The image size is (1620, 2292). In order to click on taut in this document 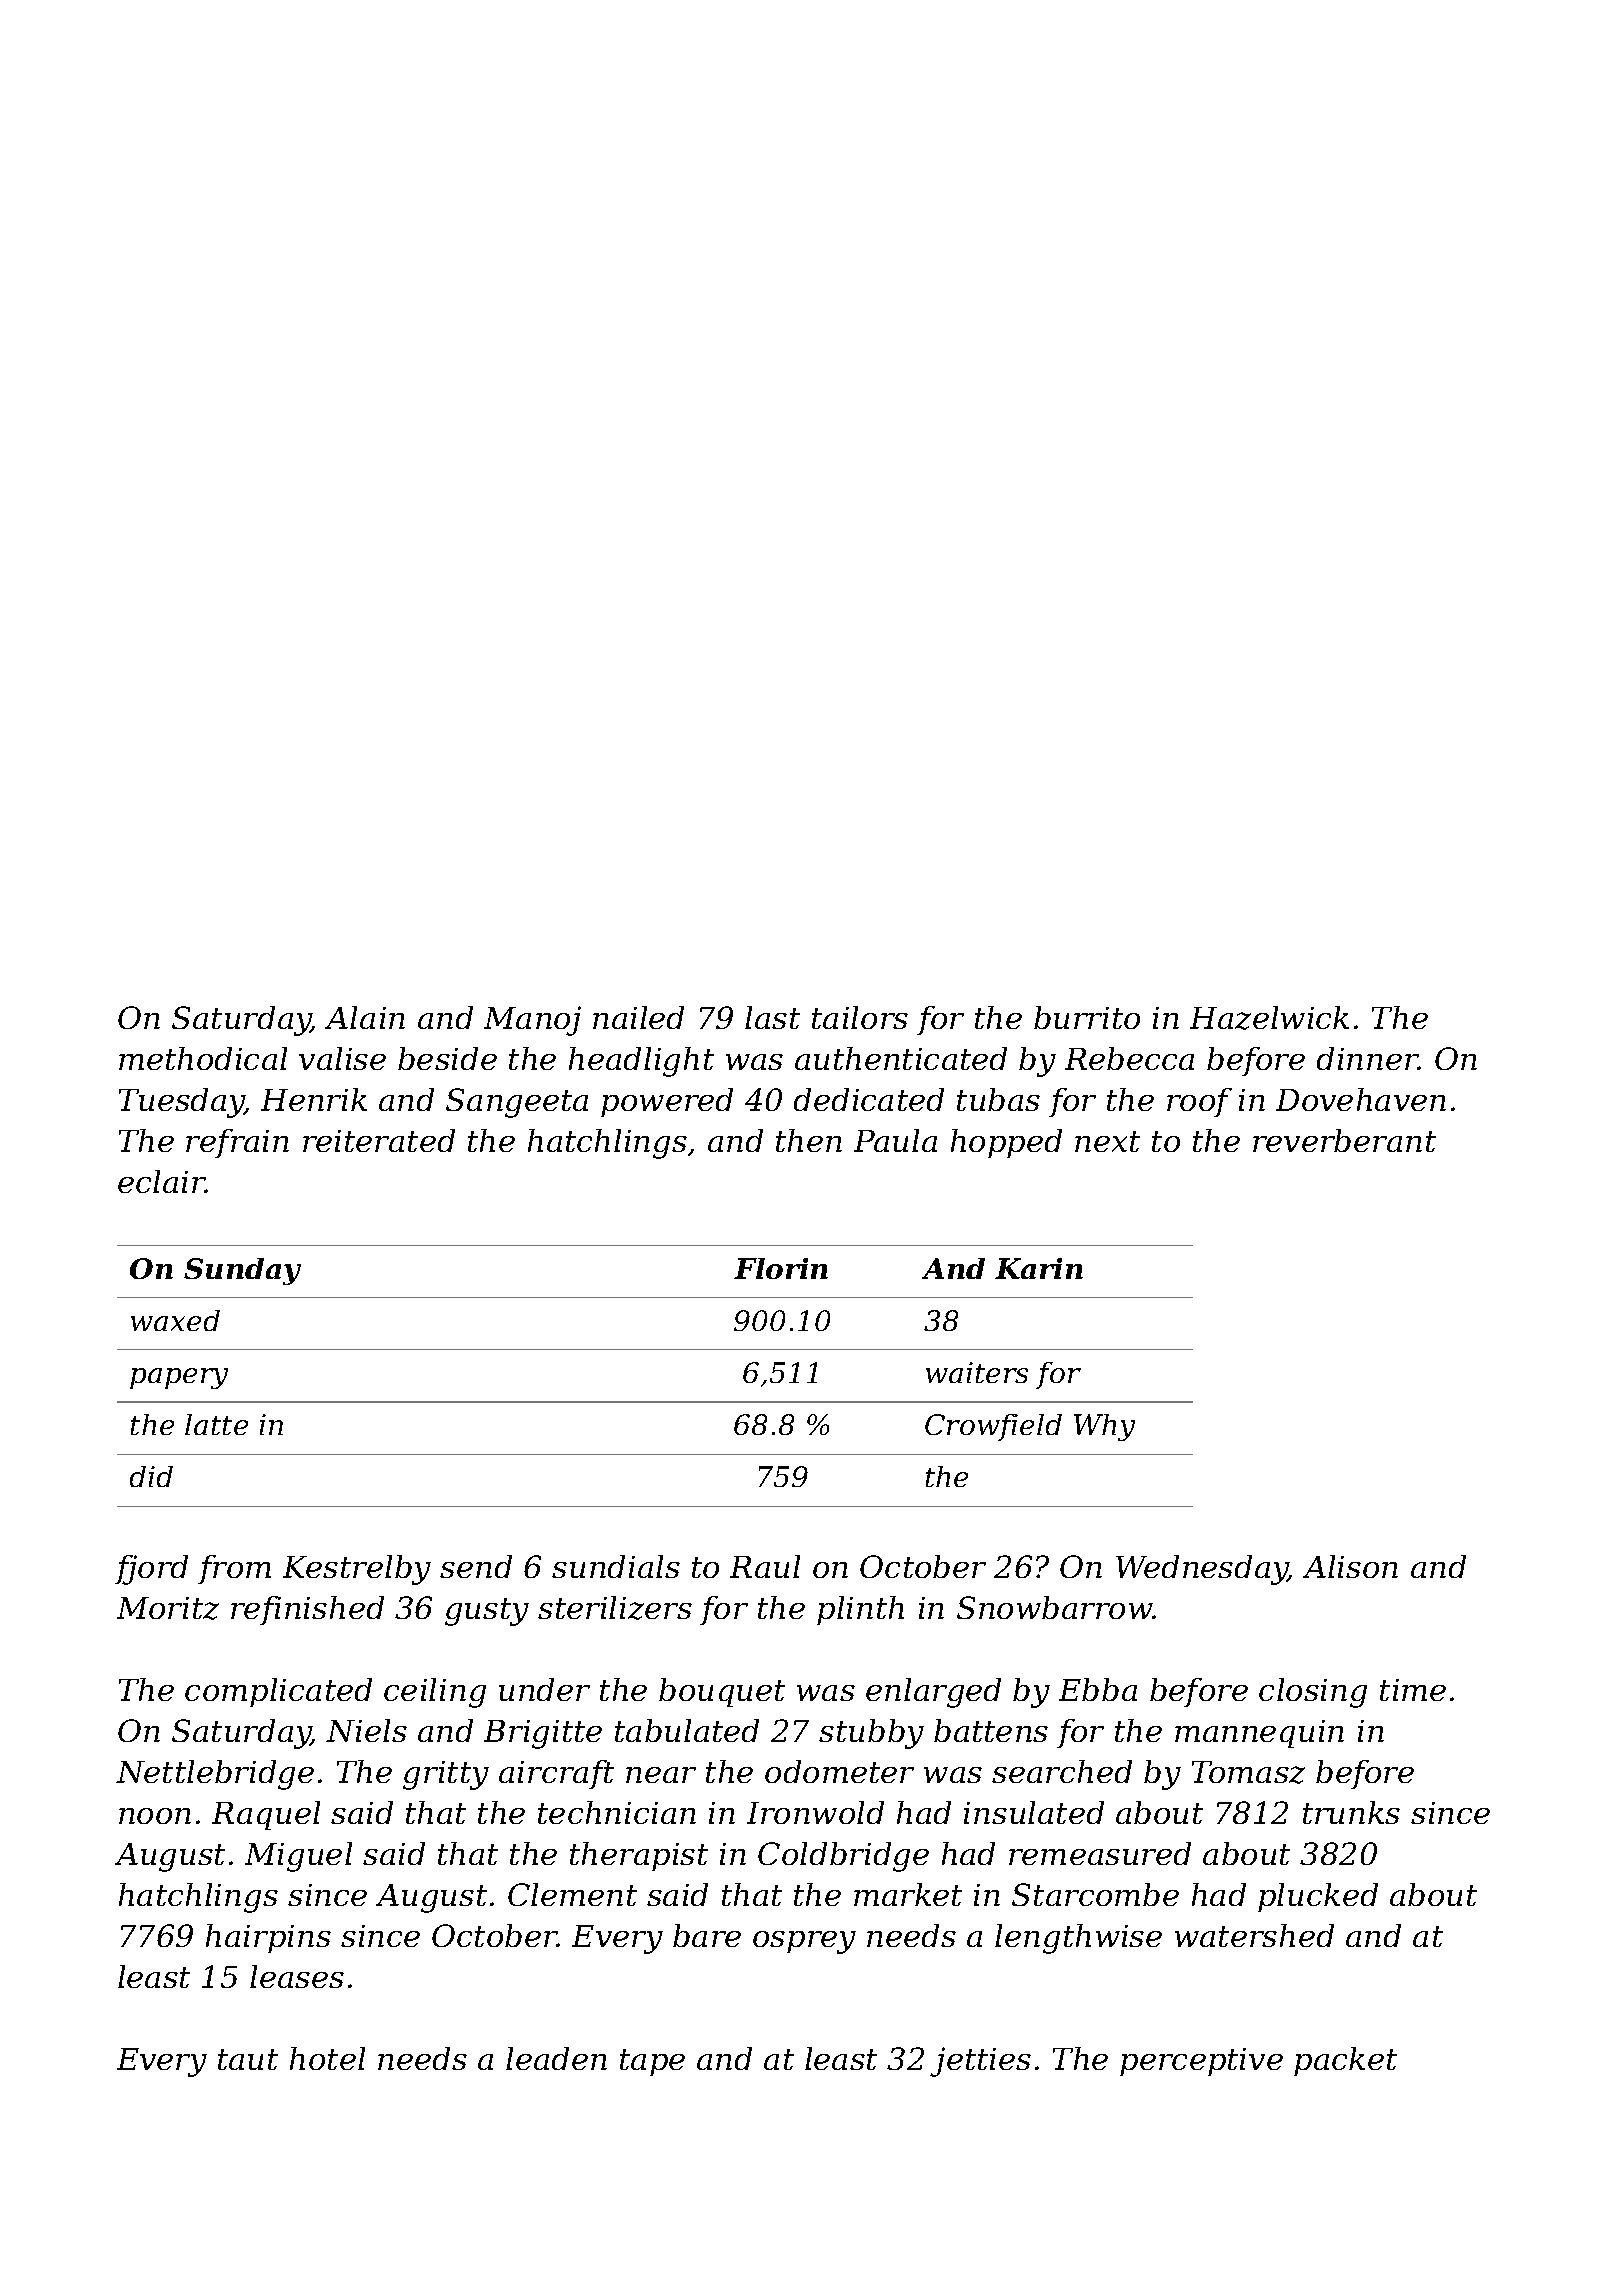, I will do `click(248, 2059)`.
